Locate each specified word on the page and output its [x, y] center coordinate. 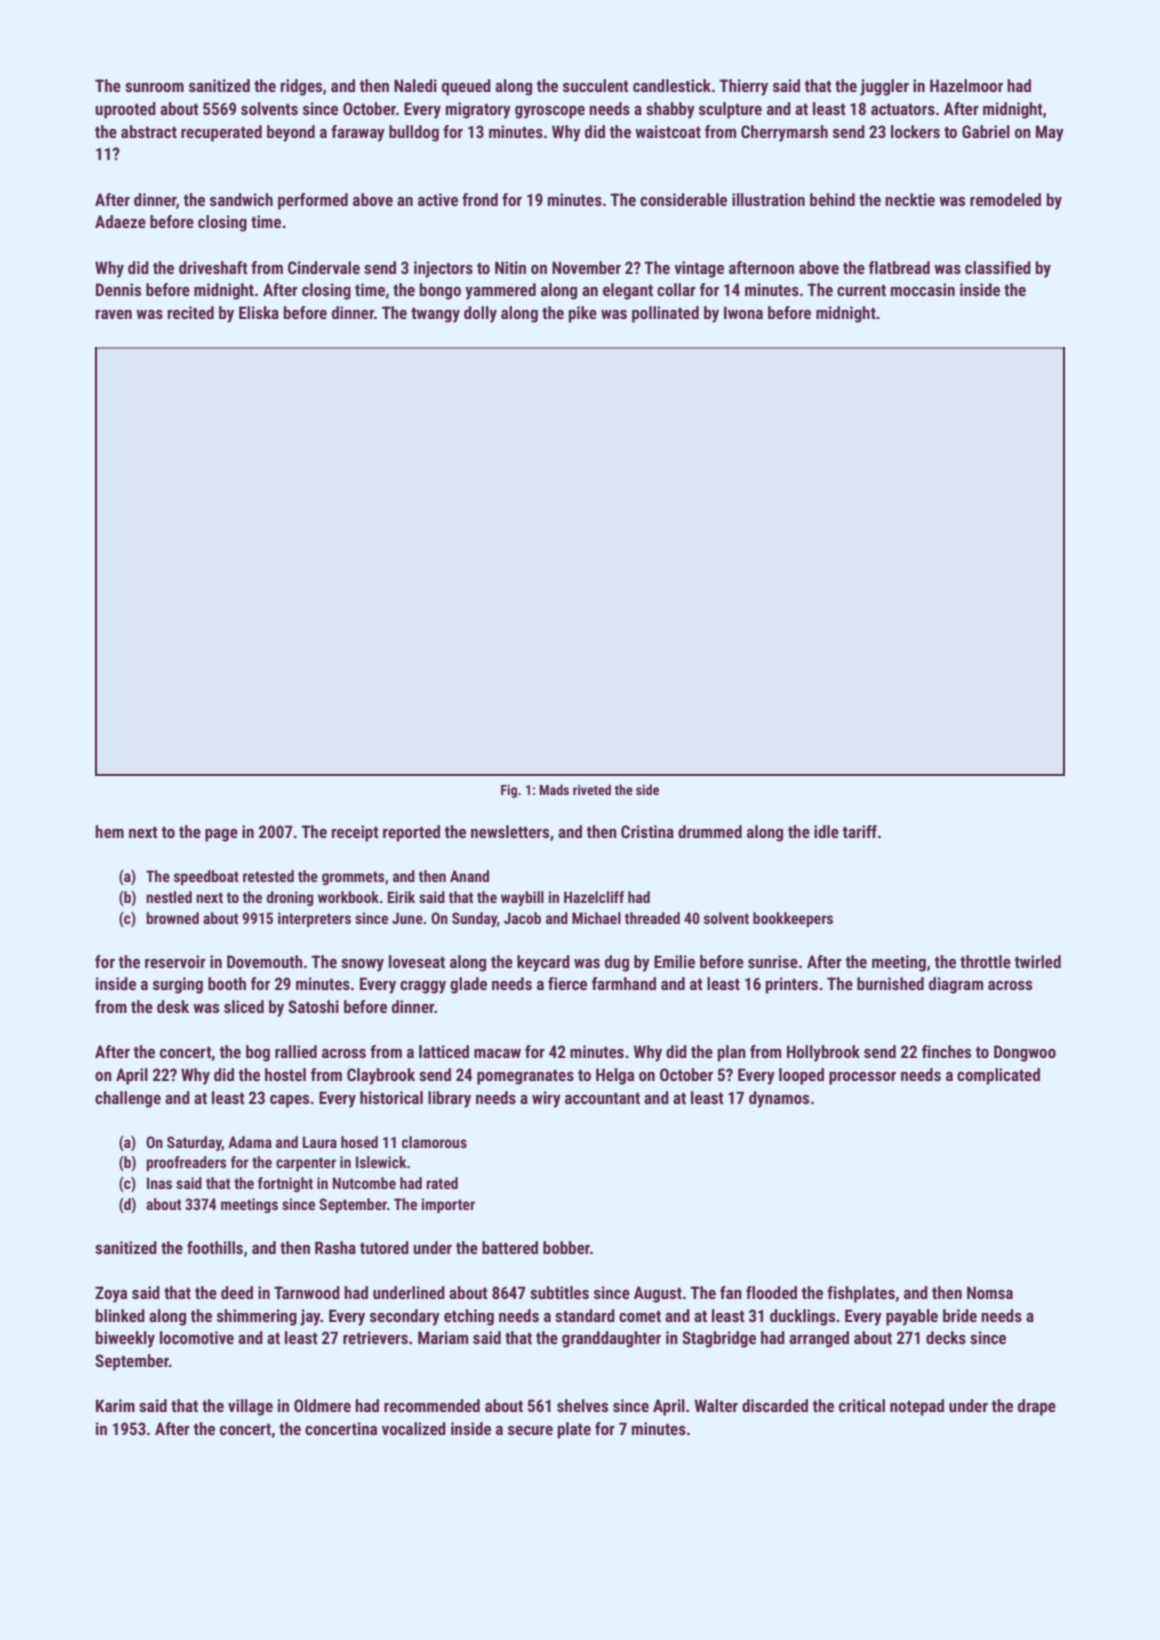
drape [1037, 1407]
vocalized [414, 1428]
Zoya [111, 1294]
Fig [509, 791]
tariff [860, 831]
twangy [435, 315]
